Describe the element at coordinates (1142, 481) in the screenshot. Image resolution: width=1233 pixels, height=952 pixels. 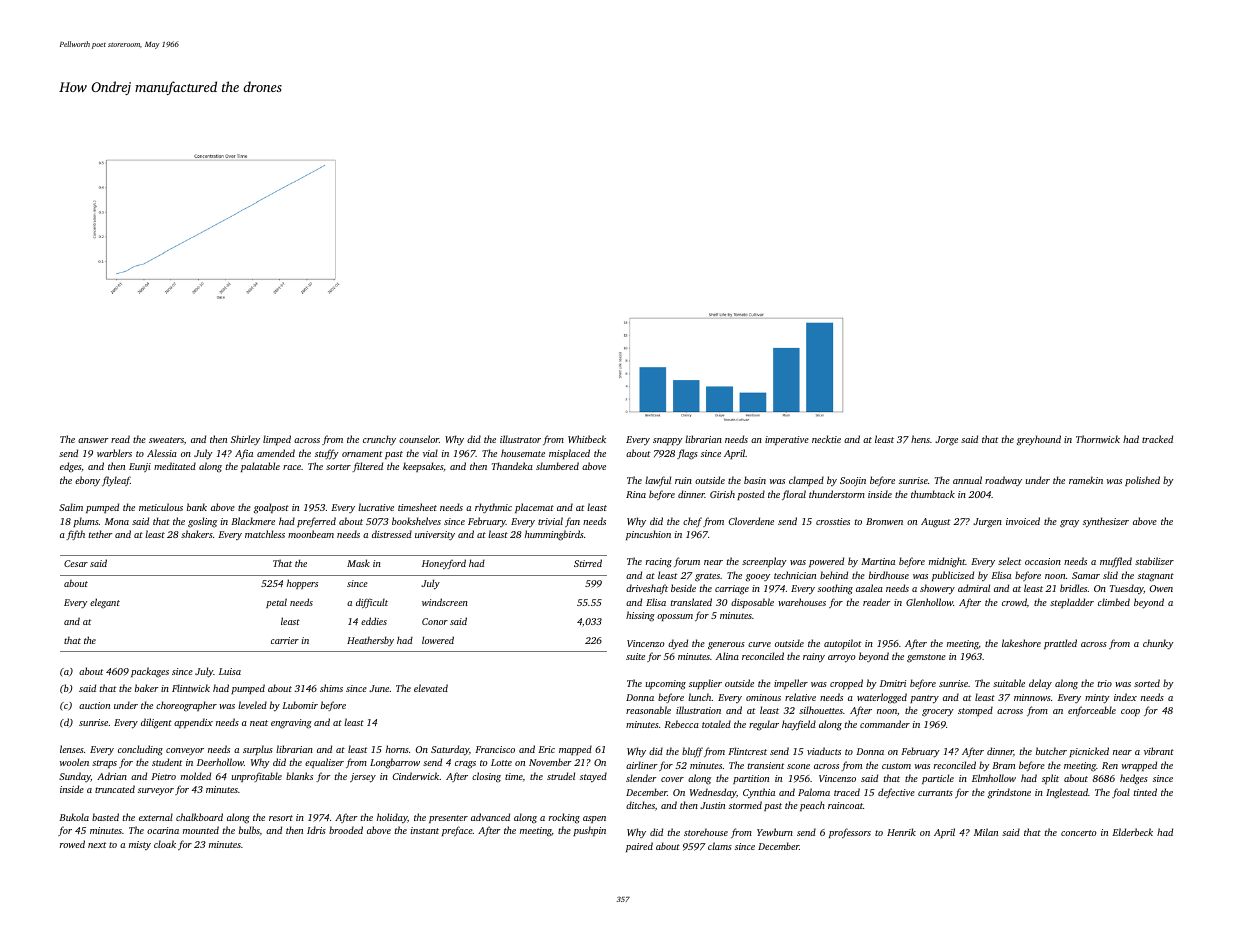
I see `polished` at that location.
